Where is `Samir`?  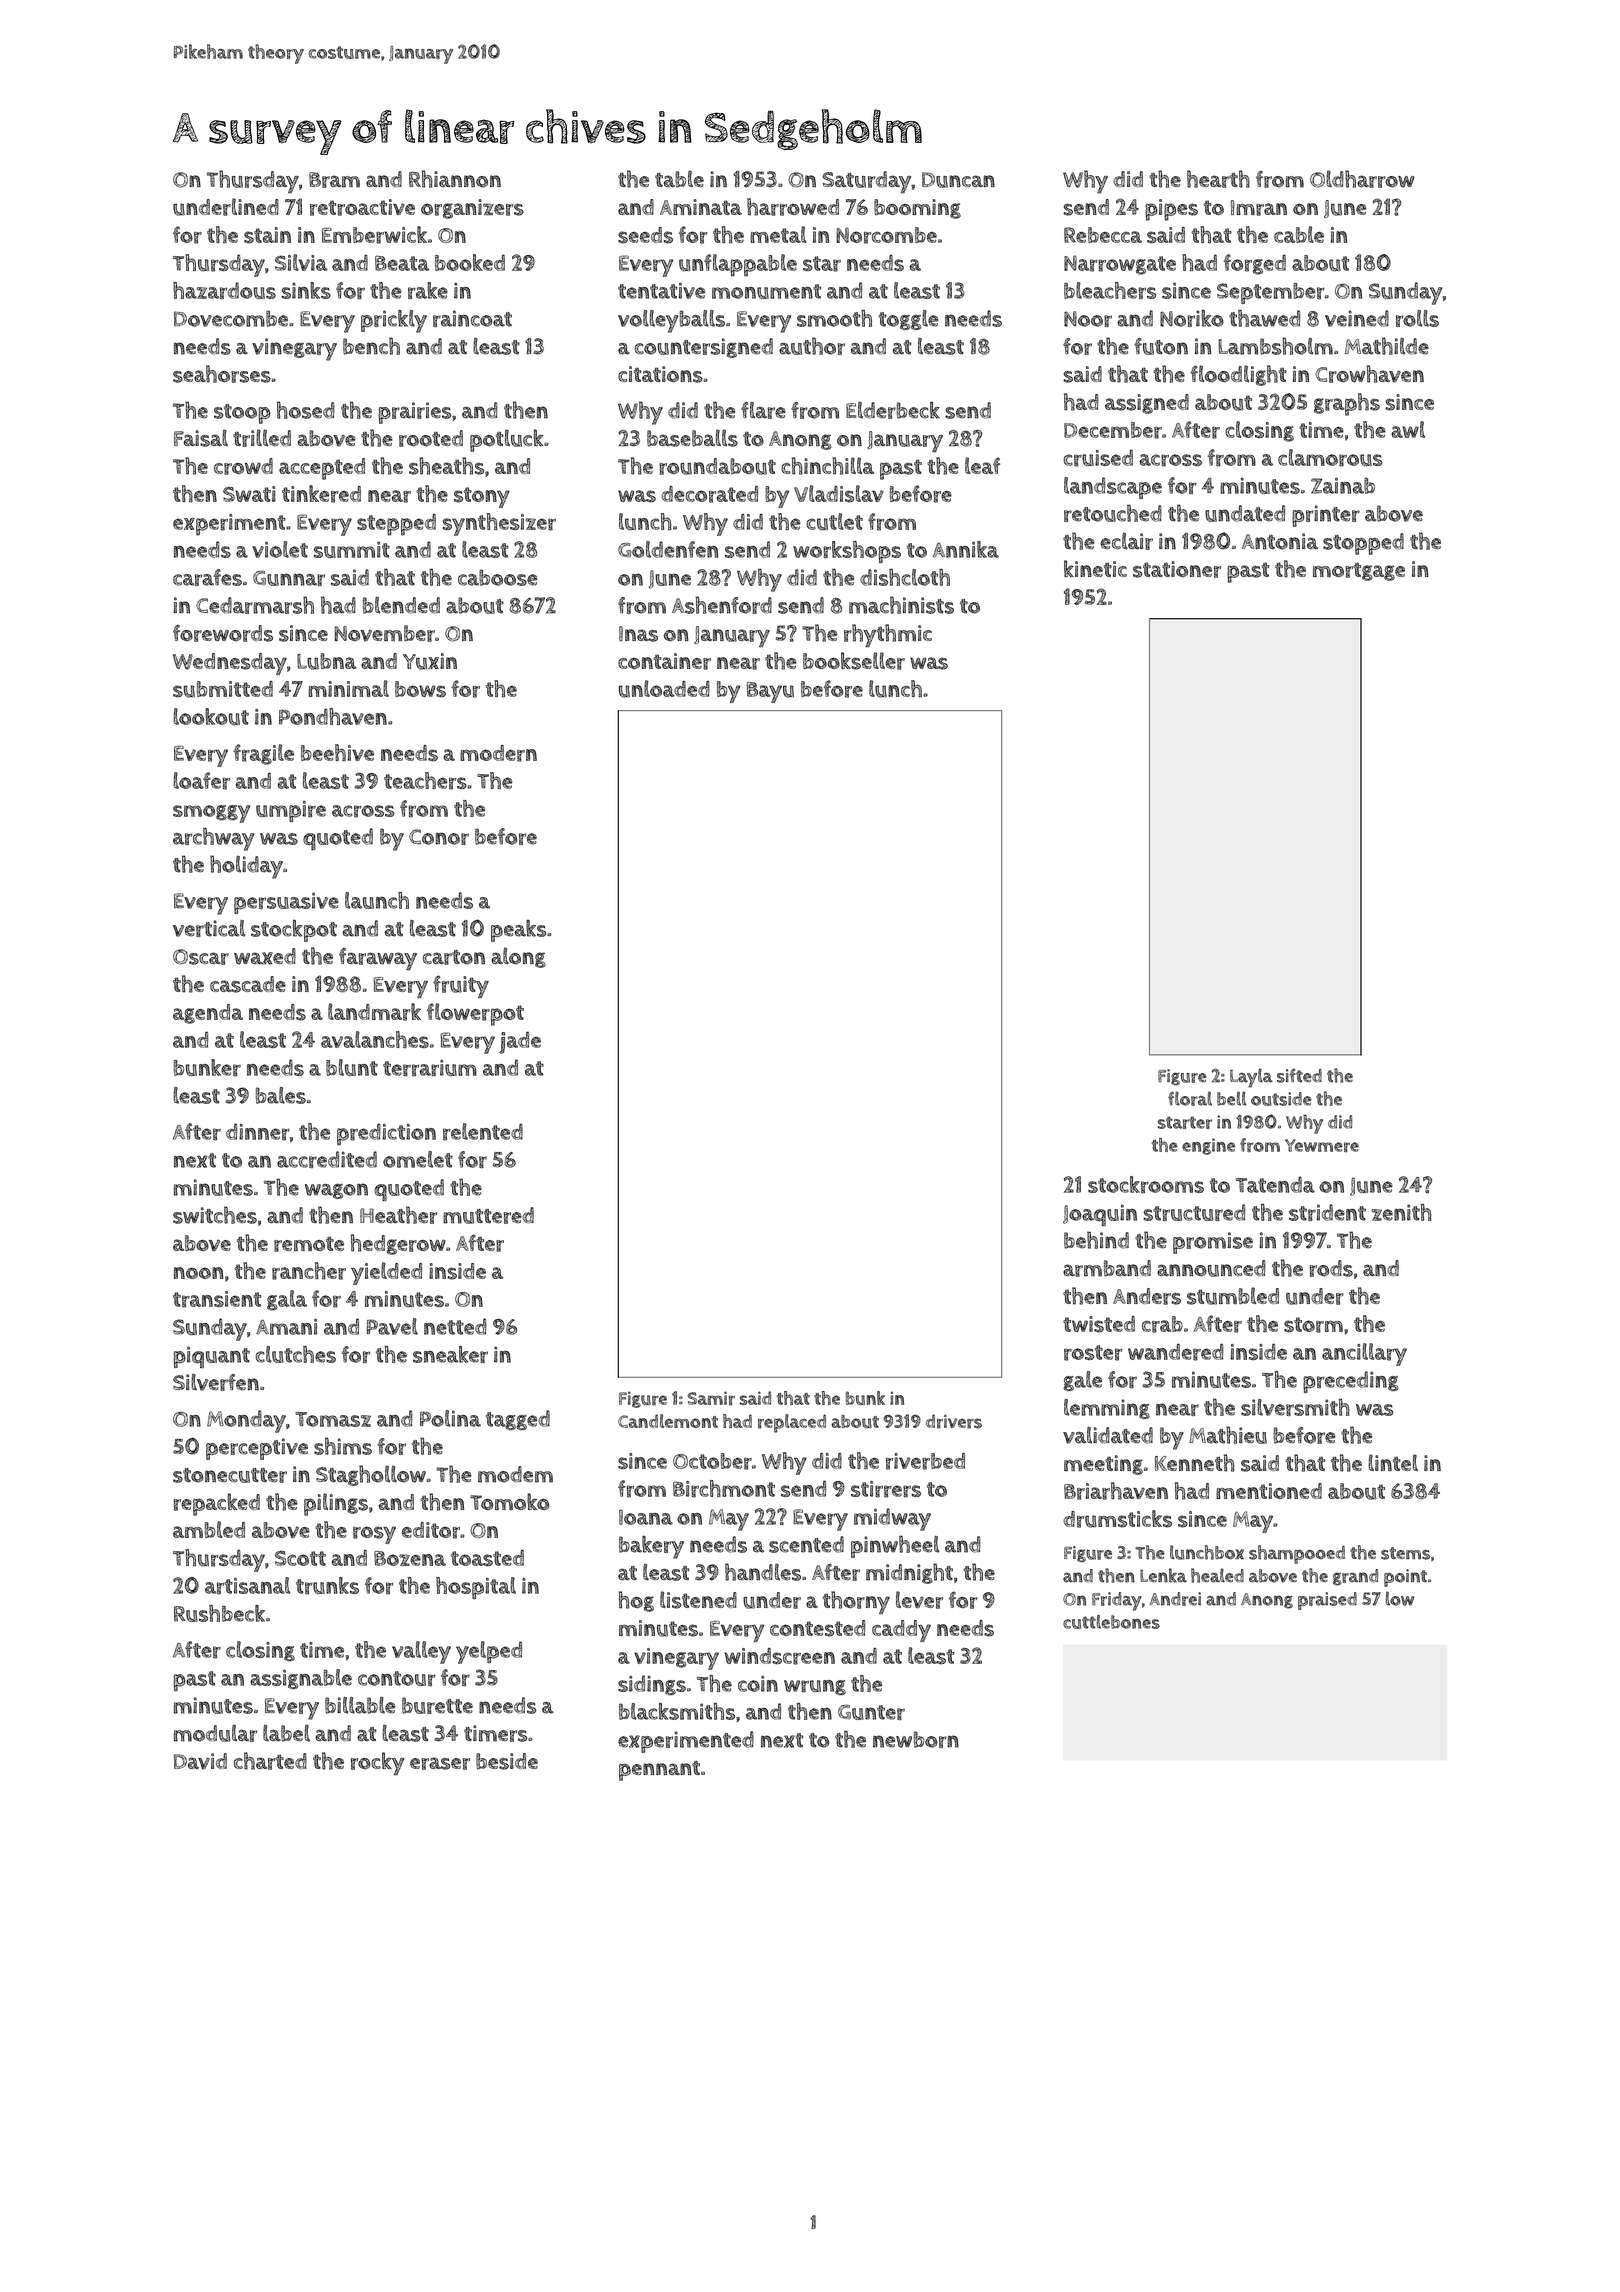 Samir is located at coordinates (711, 1398).
